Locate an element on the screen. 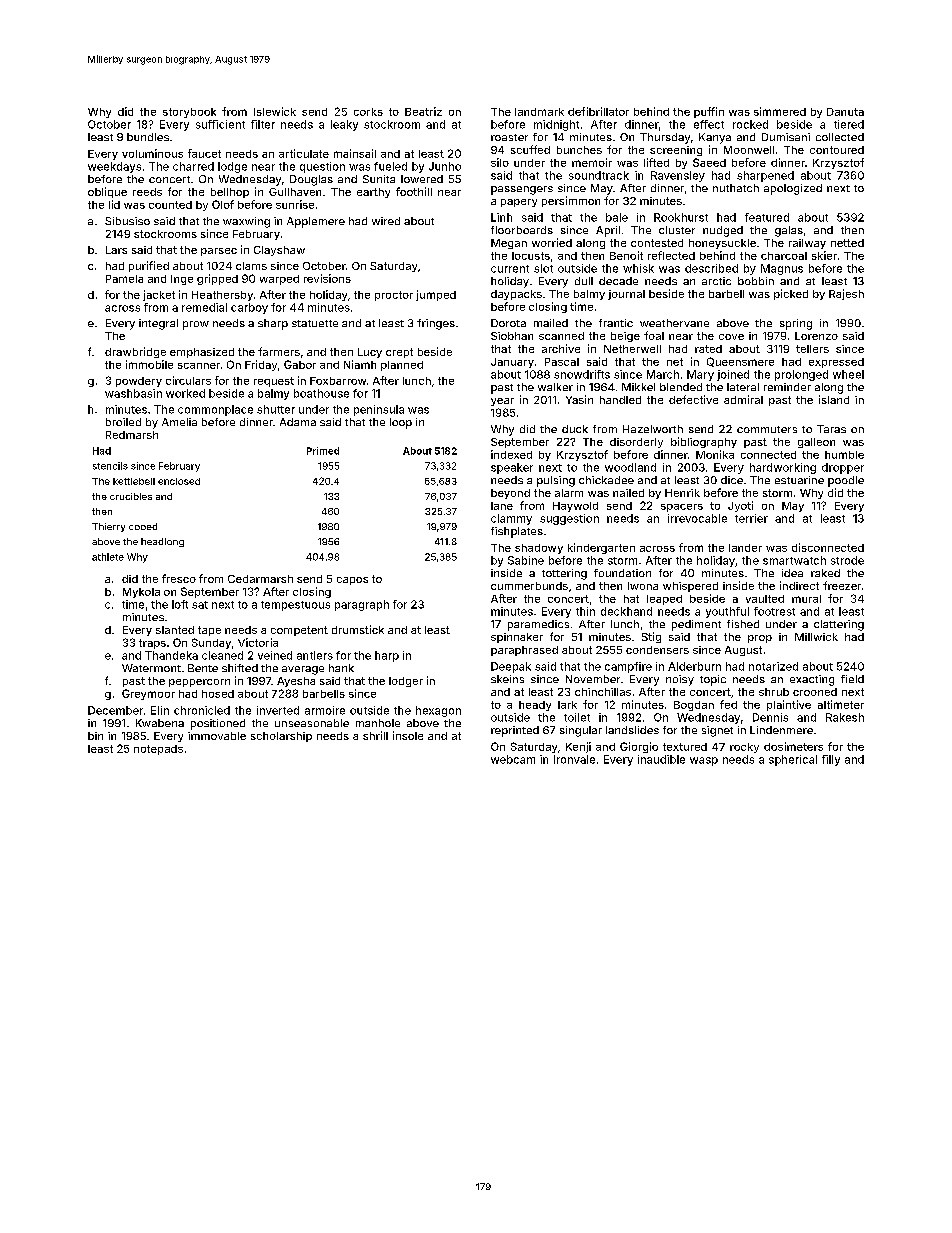  Sibusiso is located at coordinates (127, 221).
